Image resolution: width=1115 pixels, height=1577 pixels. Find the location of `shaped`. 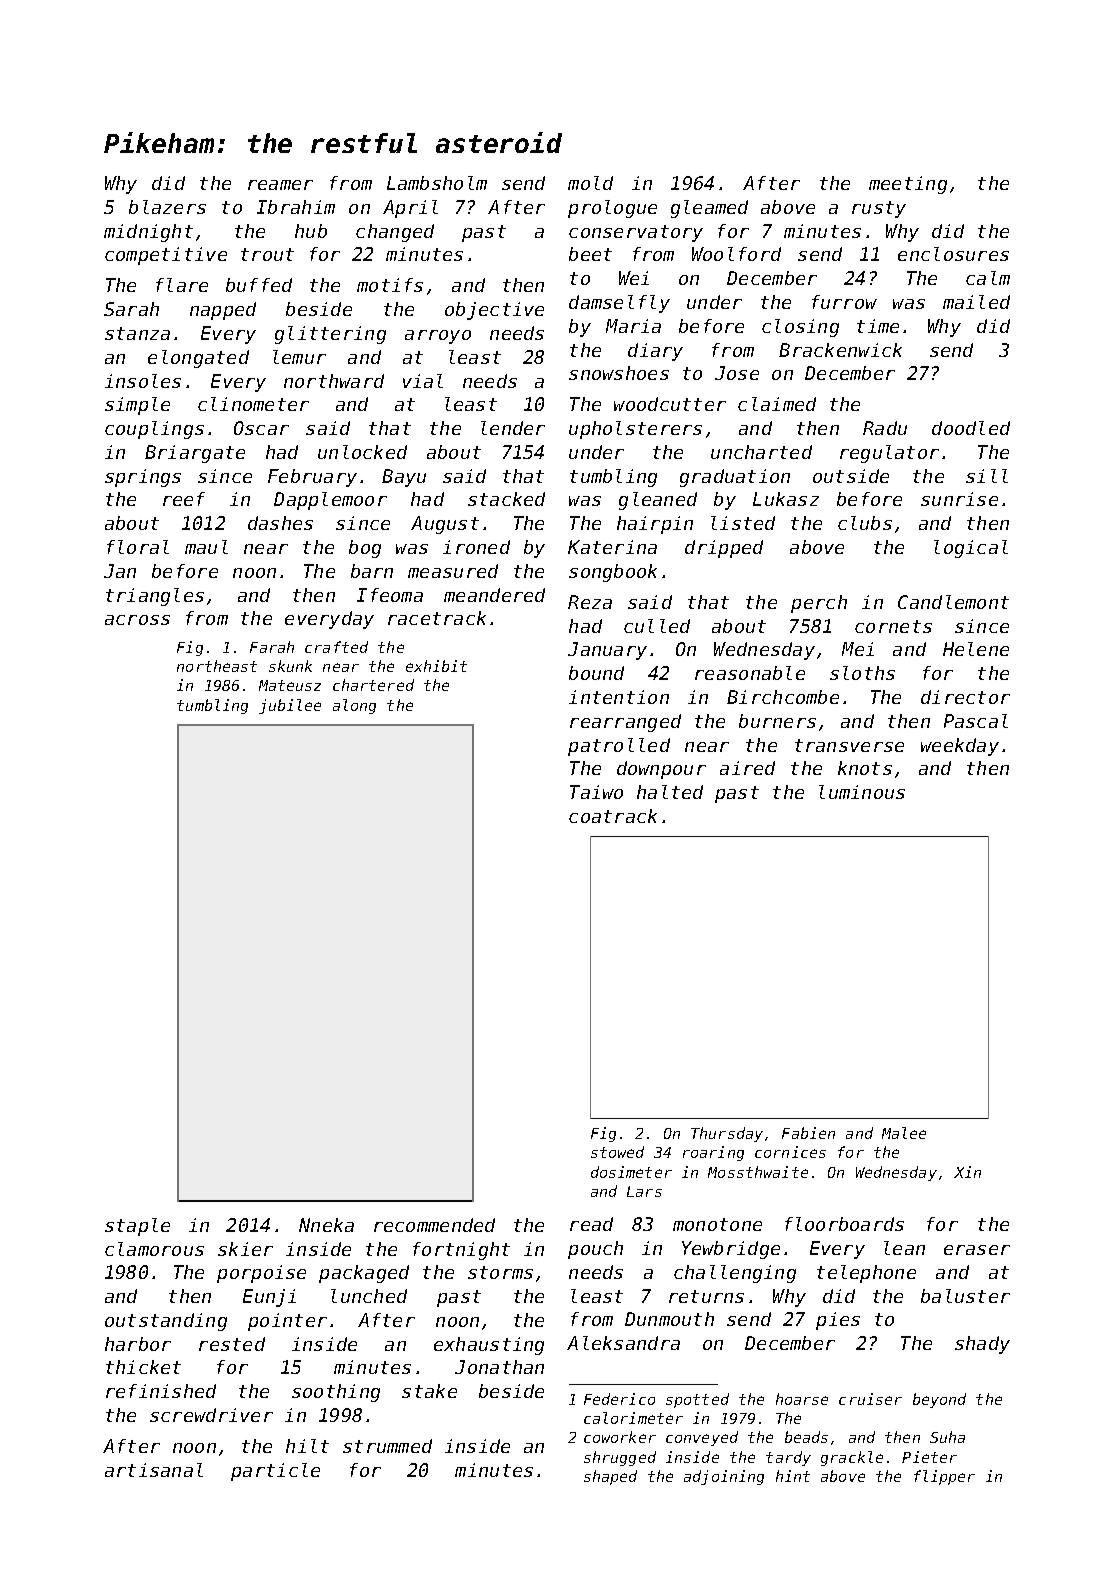

shaped is located at coordinates (610, 1477).
